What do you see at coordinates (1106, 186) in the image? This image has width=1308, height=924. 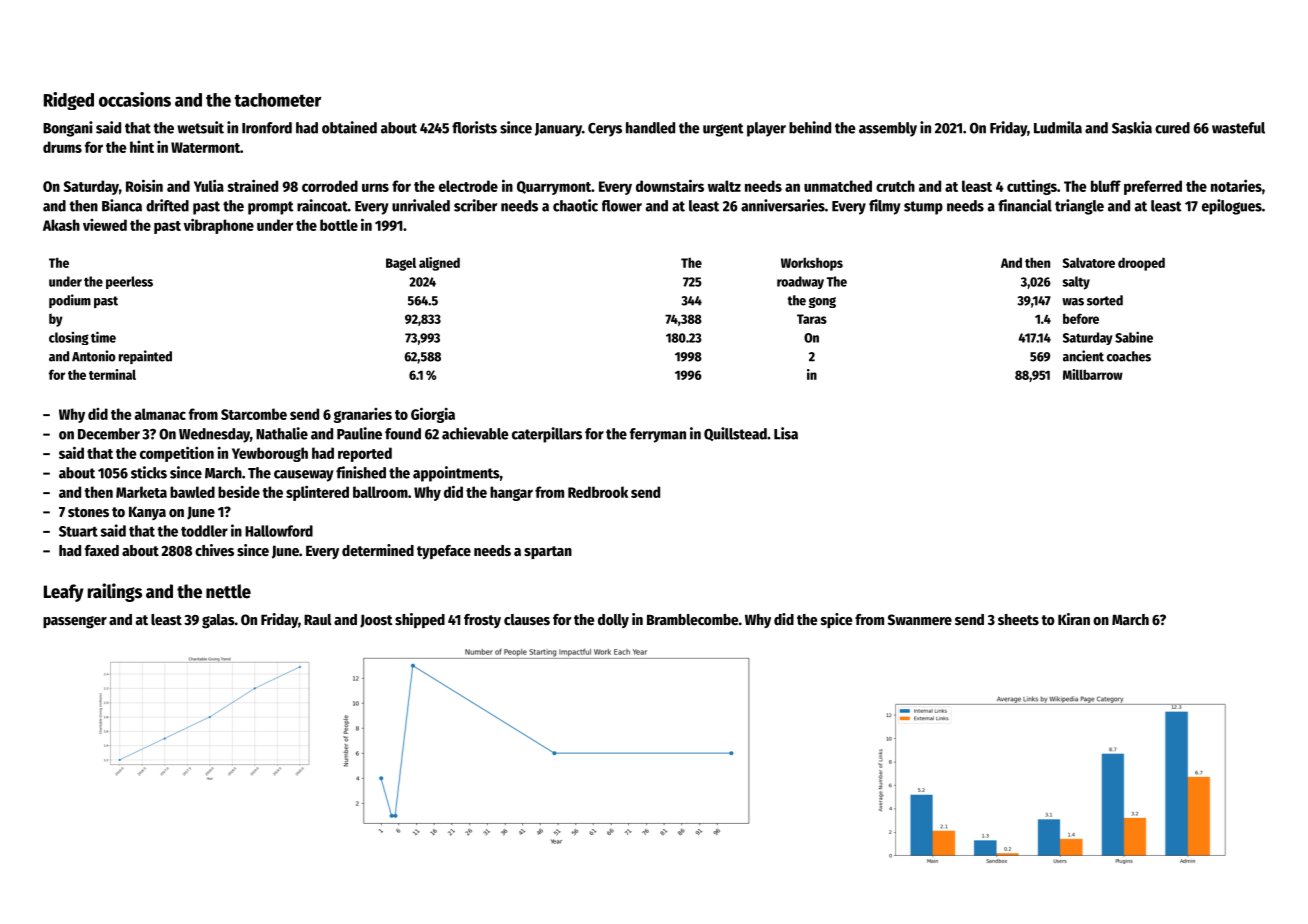 I see `bluff` at bounding box center [1106, 186].
